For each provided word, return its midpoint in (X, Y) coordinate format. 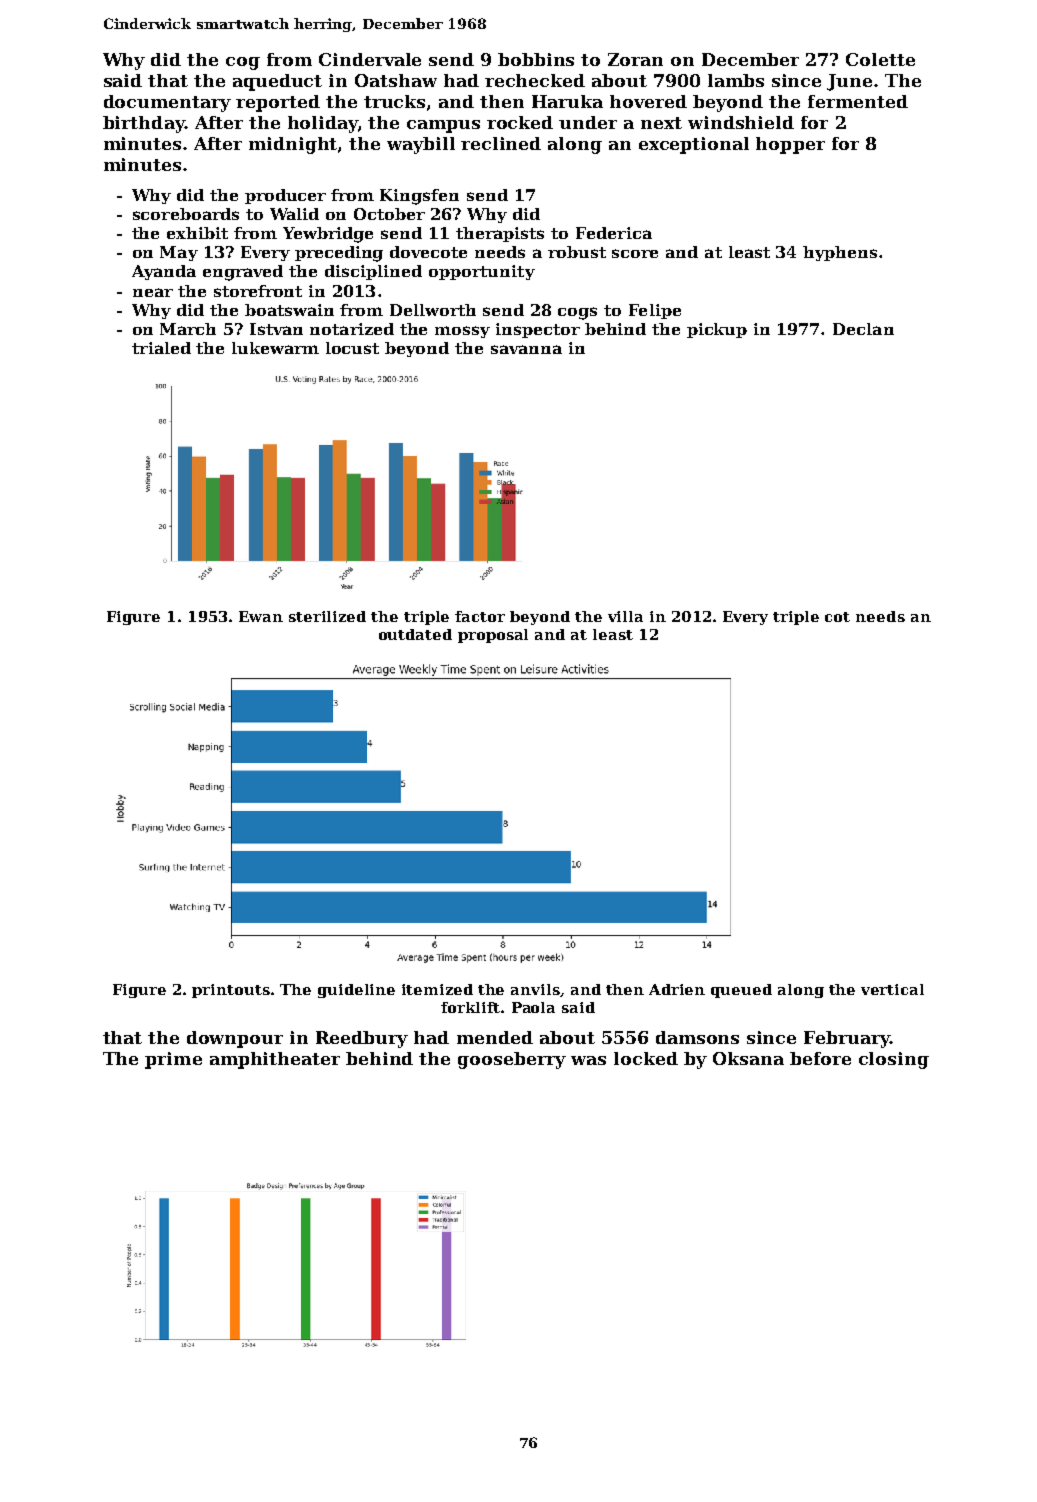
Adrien (677, 989)
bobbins (536, 59)
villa (625, 616)
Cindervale (370, 59)
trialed (161, 348)
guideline (356, 991)
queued (741, 991)
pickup (717, 330)
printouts (231, 991)
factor (480, 616)
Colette (880, 59)
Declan (863, 329)
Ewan (261, 616)
